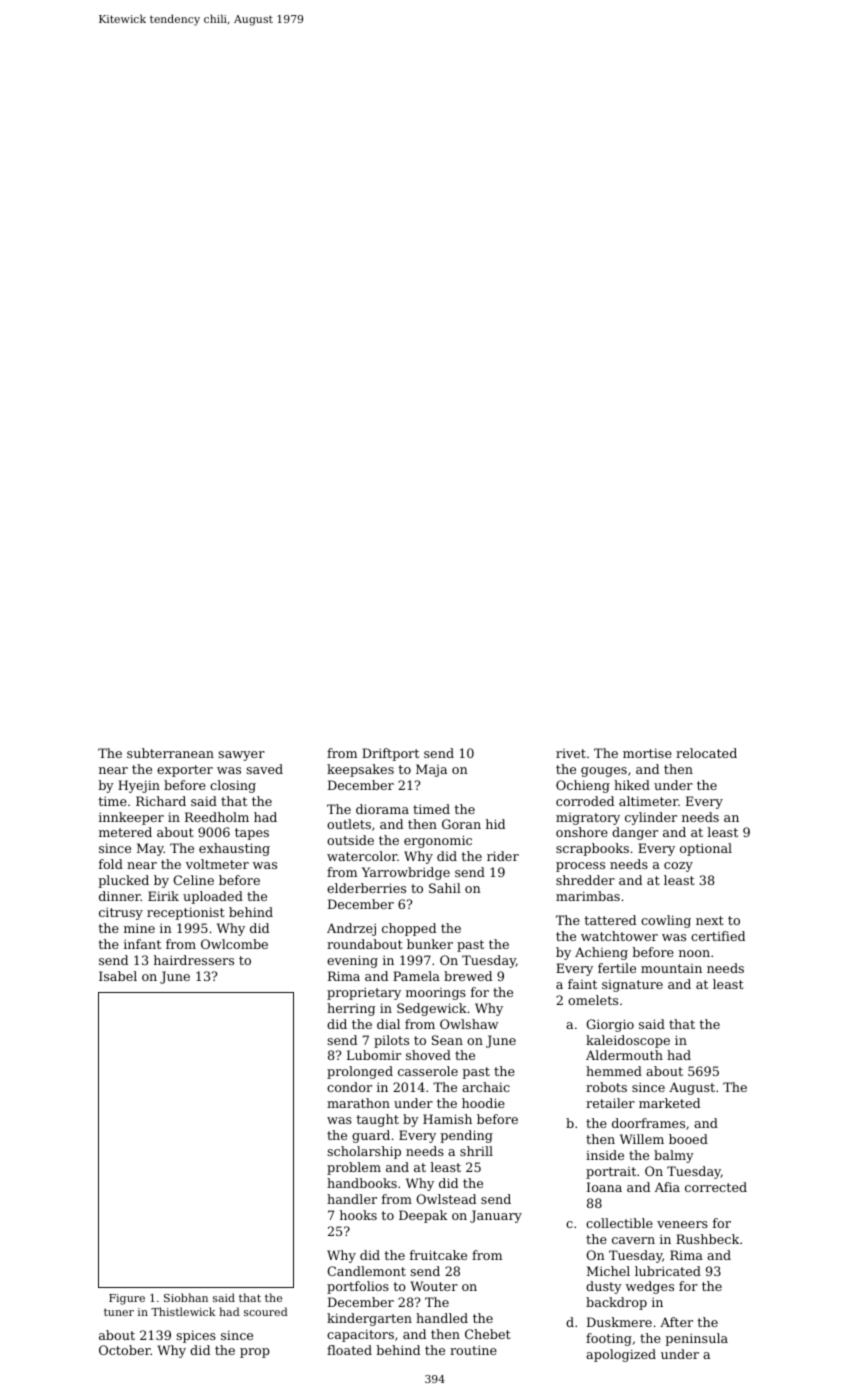 Image resolution: width=849 pixels, height=1400 pixels. I want to click on closing, so click(233, 786).
